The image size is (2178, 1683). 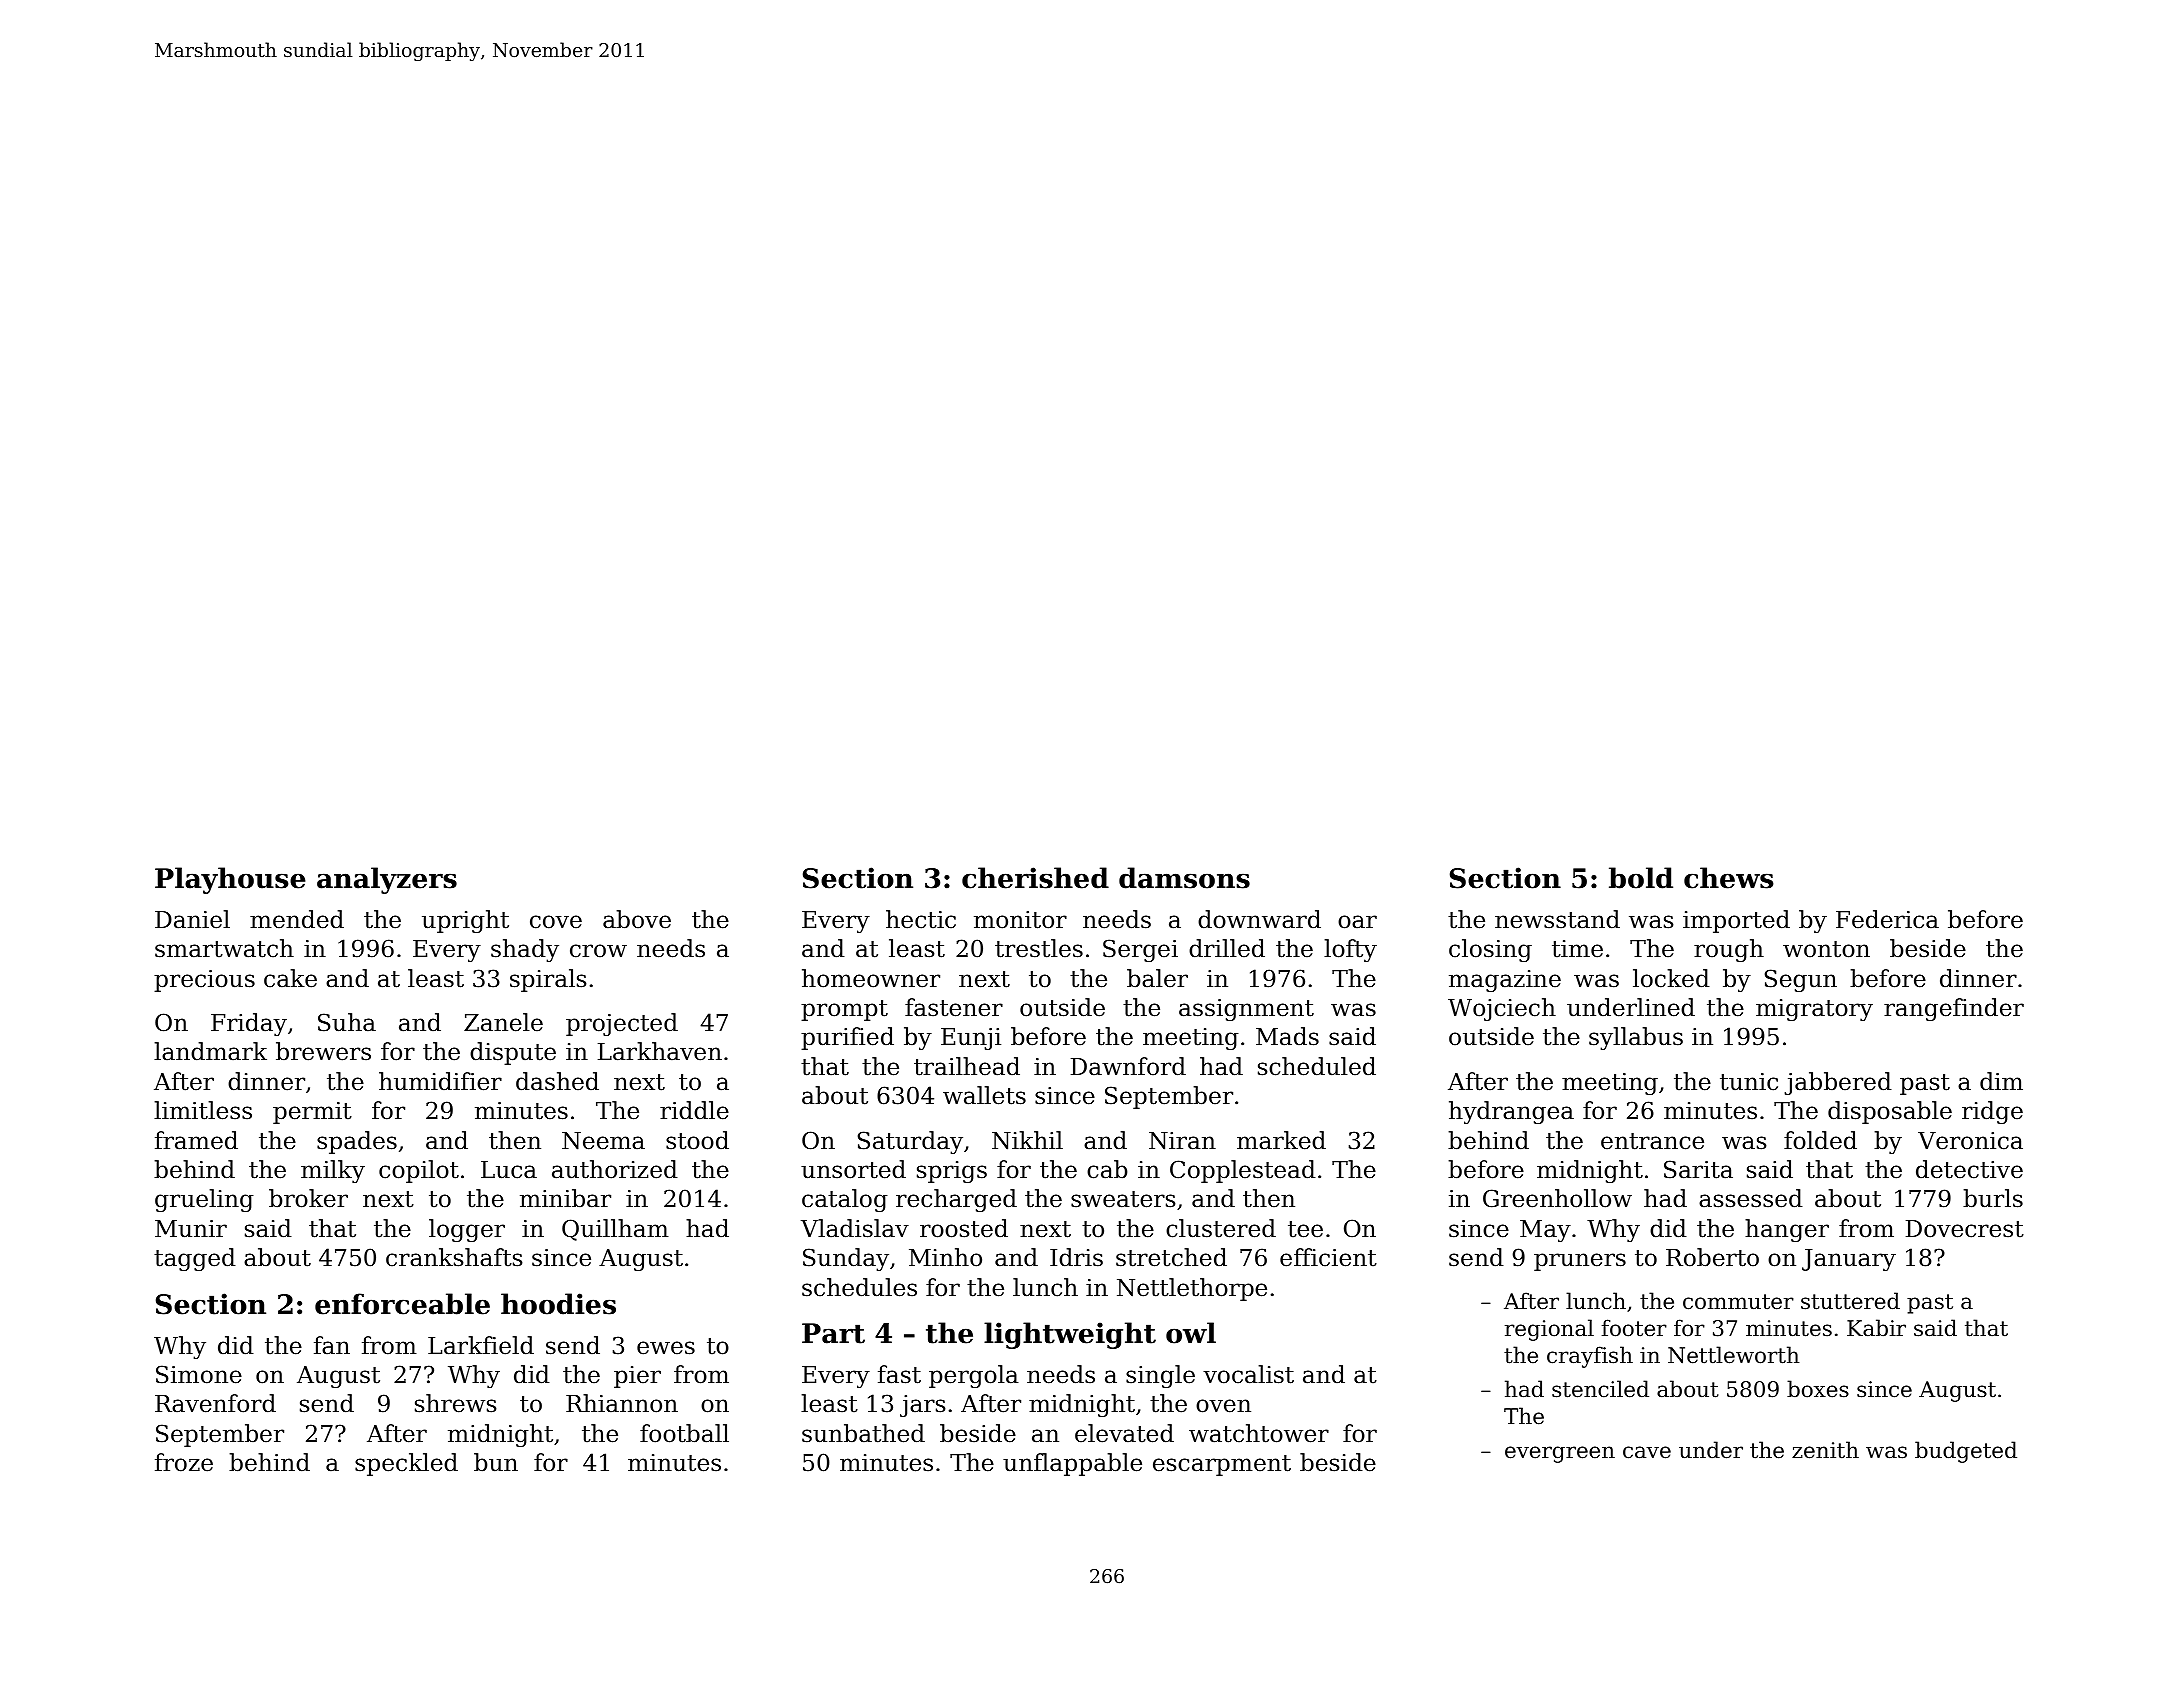 What do you see at coordinates (1954, 1009) in the page?
I see `rangefinder` at bounding box center [1954, 1009].
